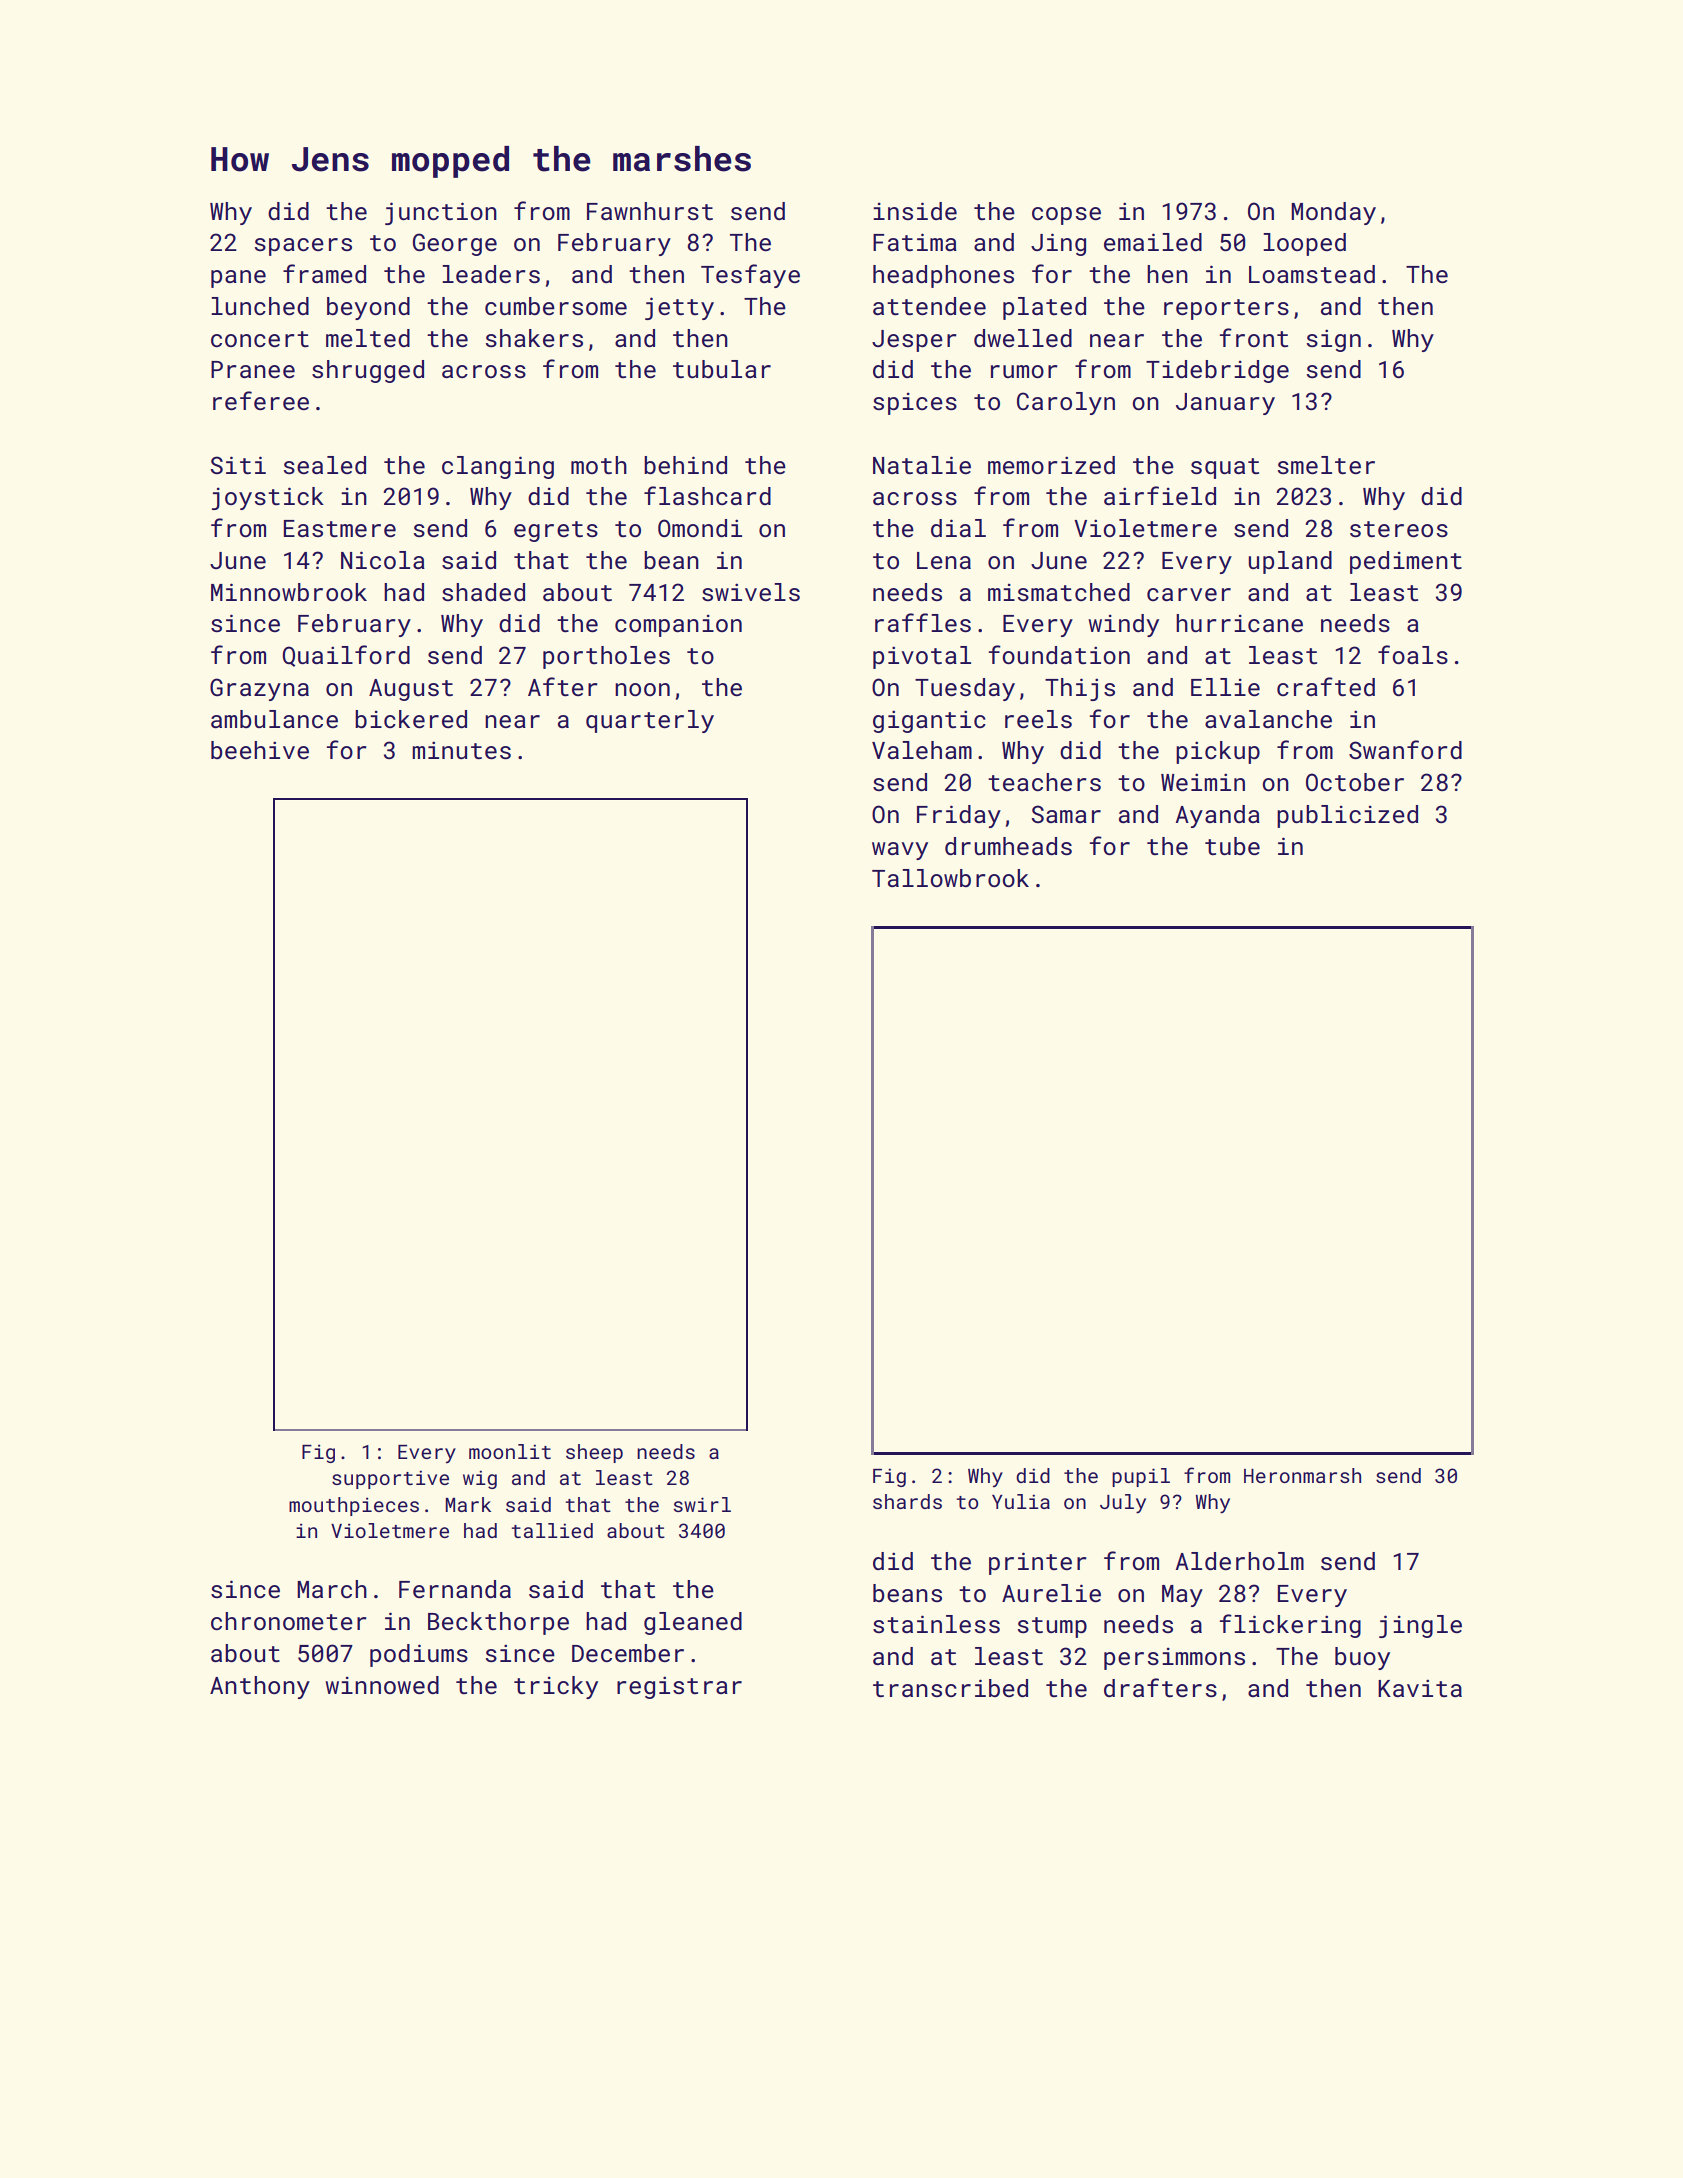 The height and width of the screenshot is (2178, 1683). What do you see at coordinates (1333, 213) in the screenshot?
I see `Monday` at bounding box center [1333, 213].
